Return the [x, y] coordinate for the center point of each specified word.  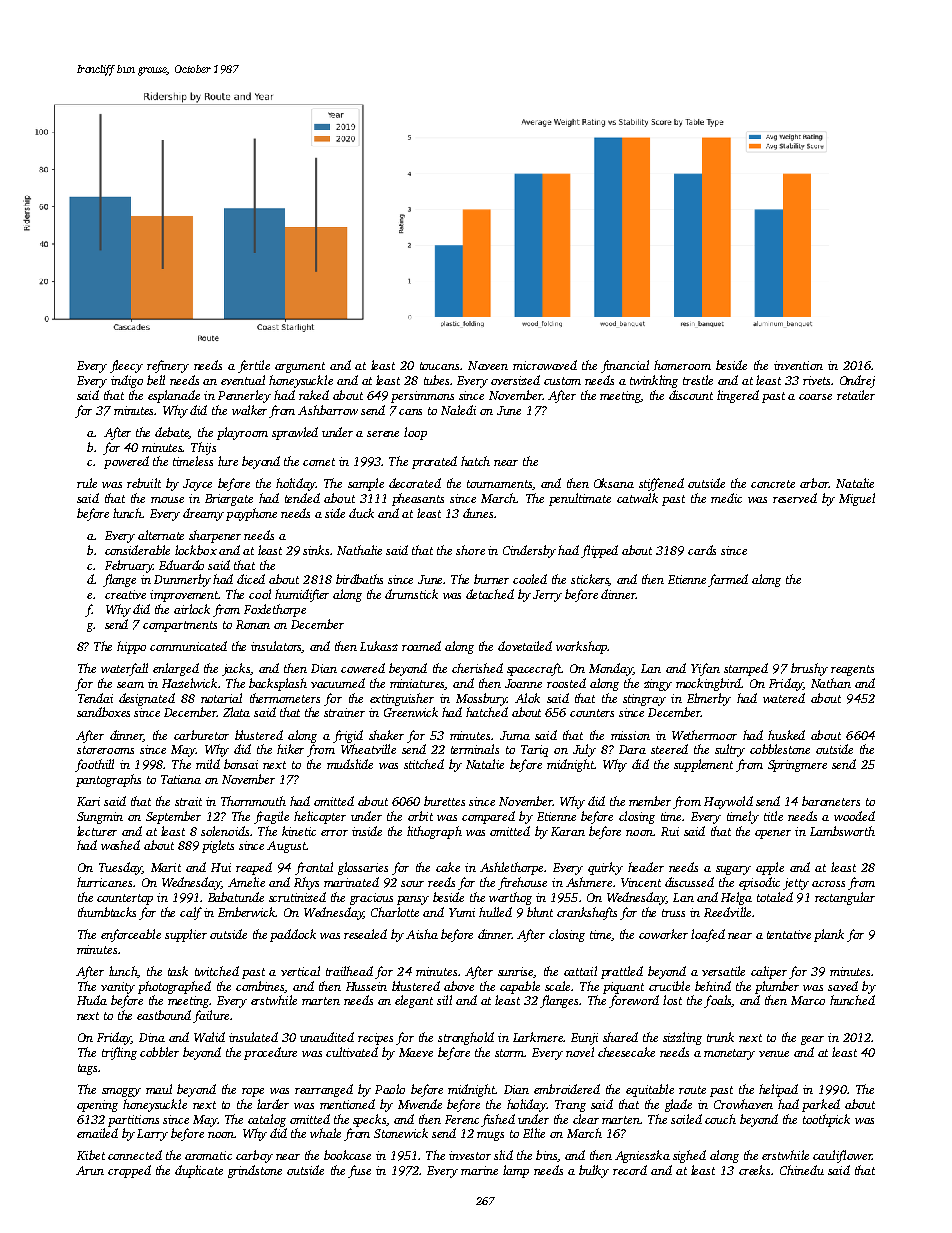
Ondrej [857, 381]
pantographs [108, 780]
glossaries [363, 868]
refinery [168, 366]
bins [546, 1155]
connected [135, 1155]
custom [562, 381]
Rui [670, 831]
